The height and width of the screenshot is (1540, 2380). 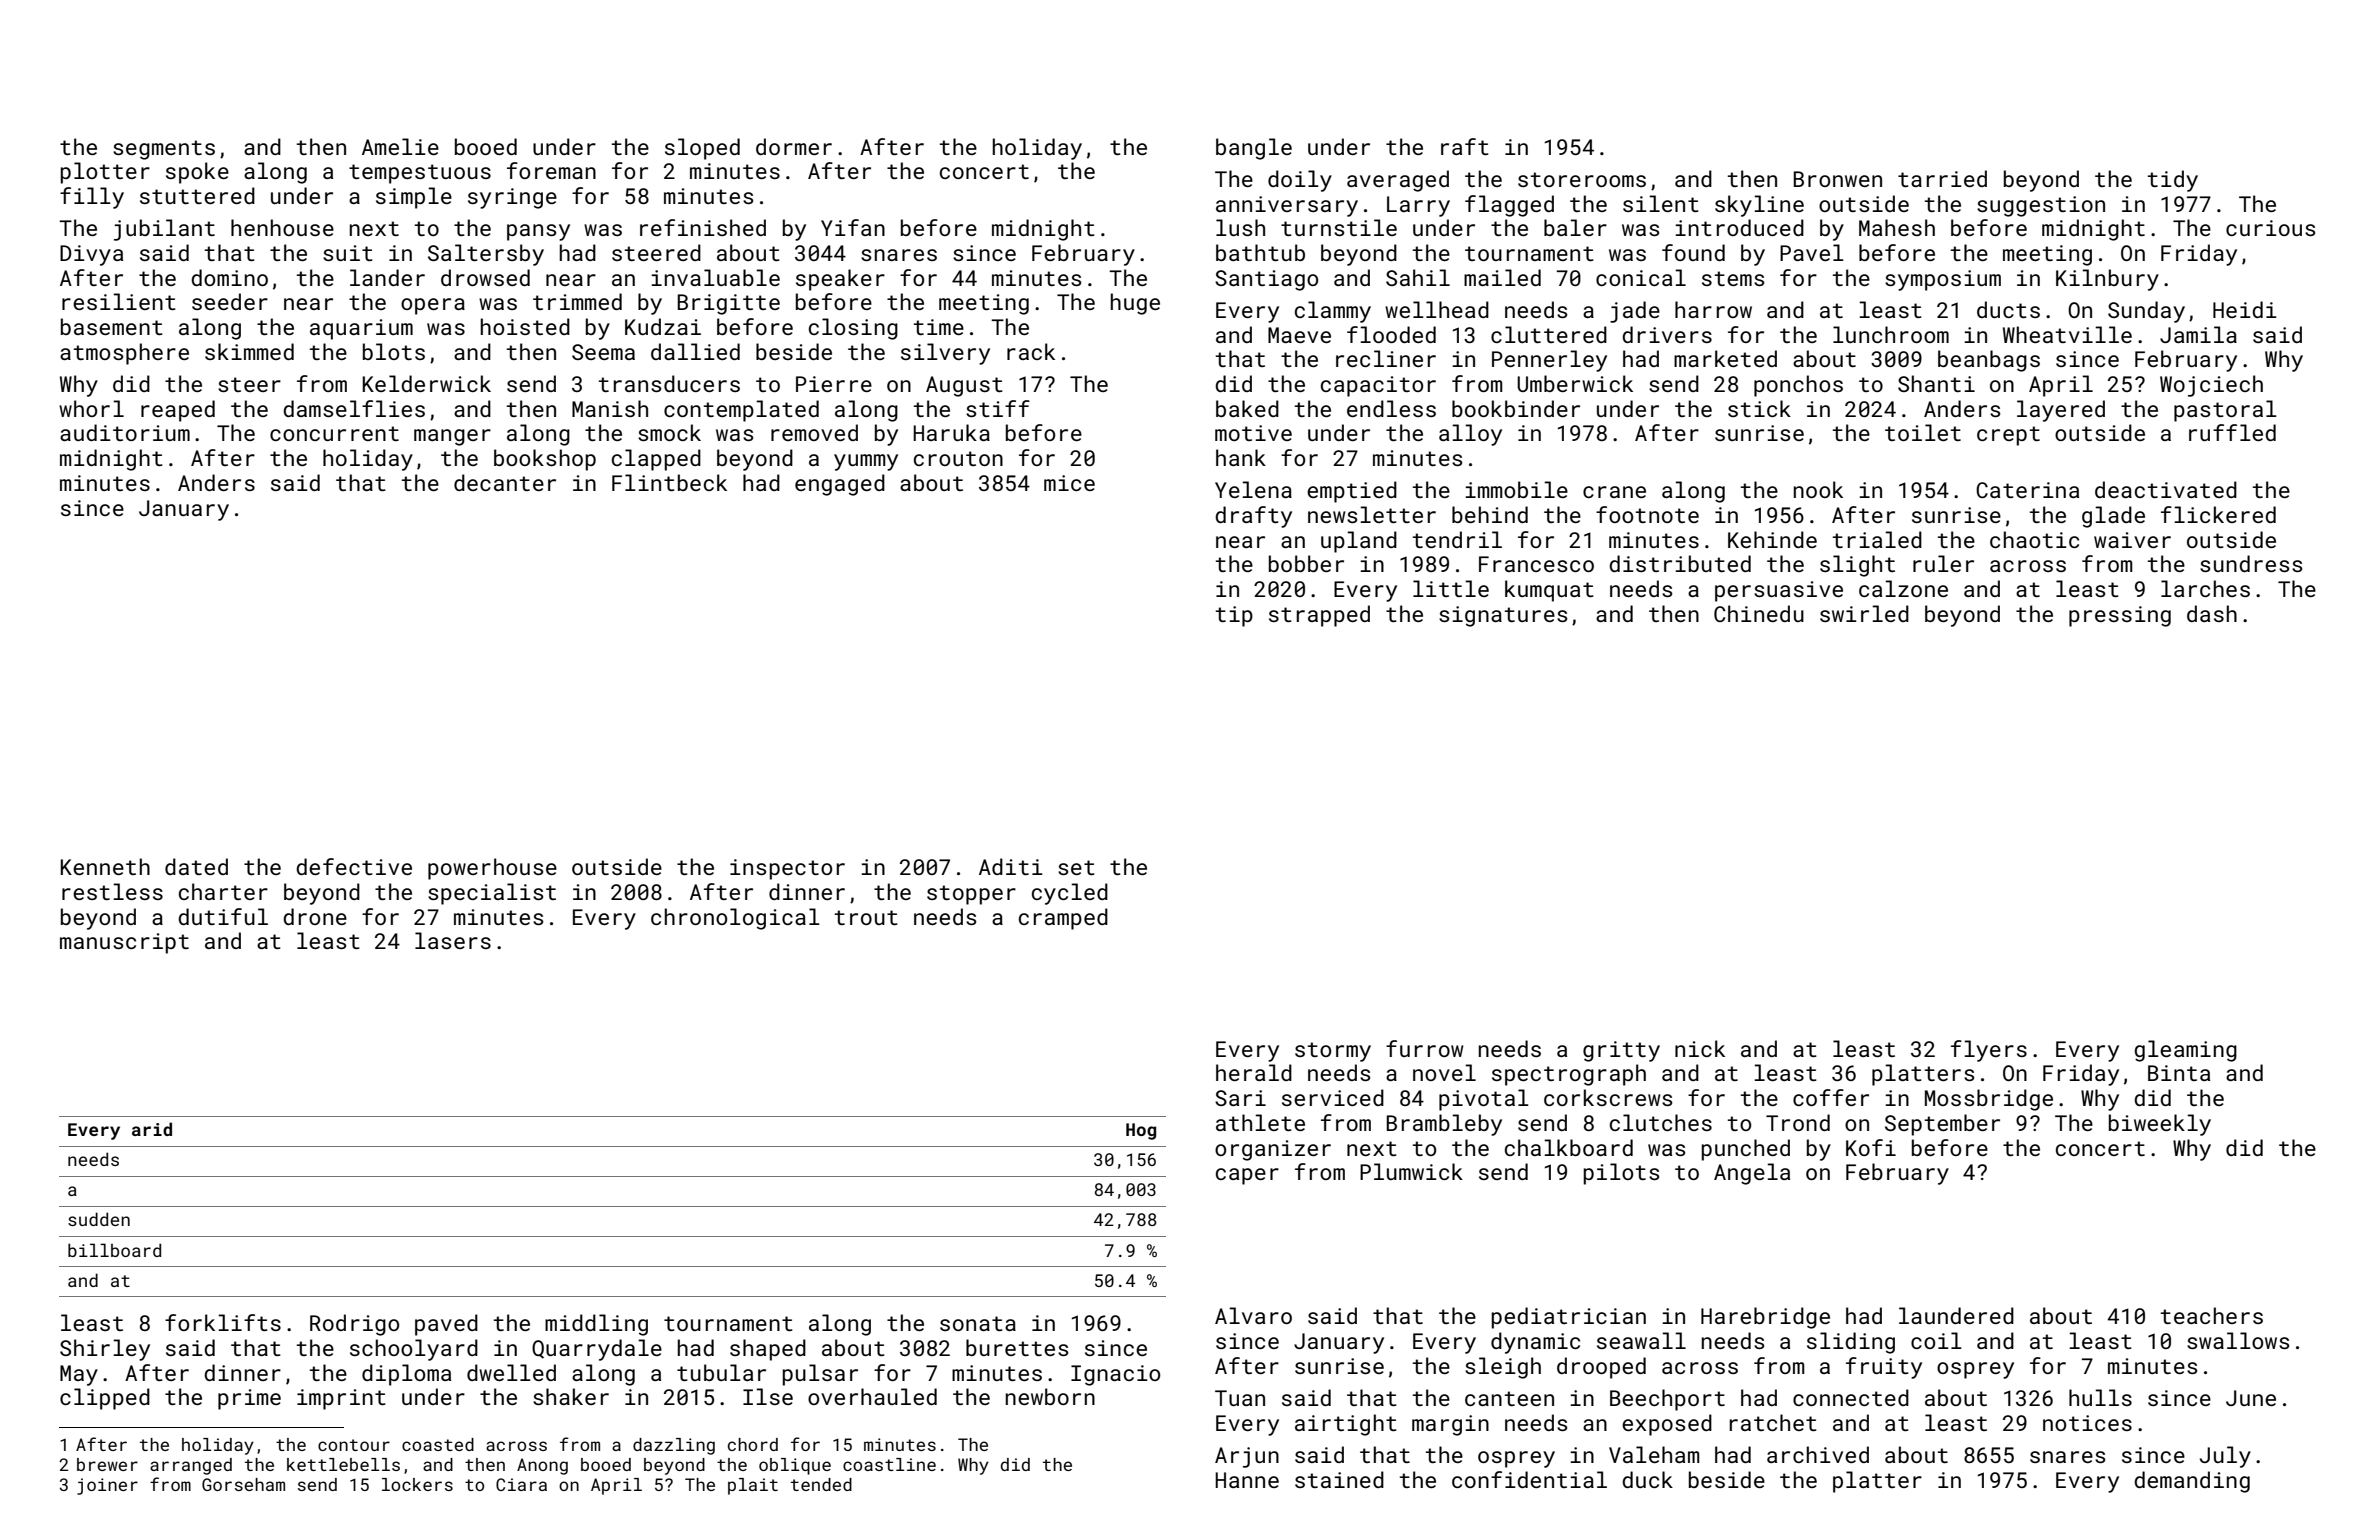 I want to click on dormer, so click(x=794, y=146).
